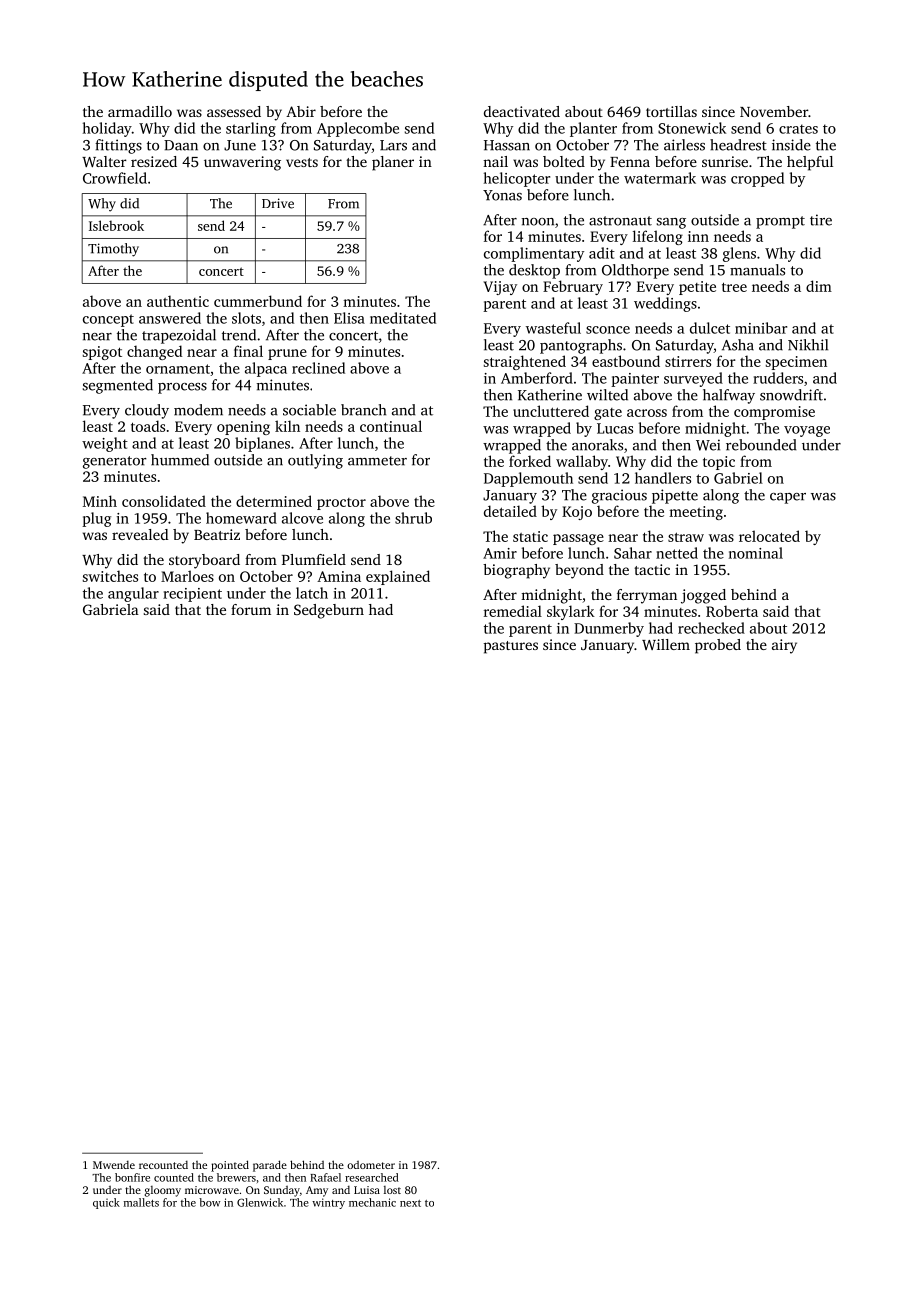  What do you see at coordinates (230, 1166) in the screenshot?
I see `pointed` at bounding box center [230, 1166].
